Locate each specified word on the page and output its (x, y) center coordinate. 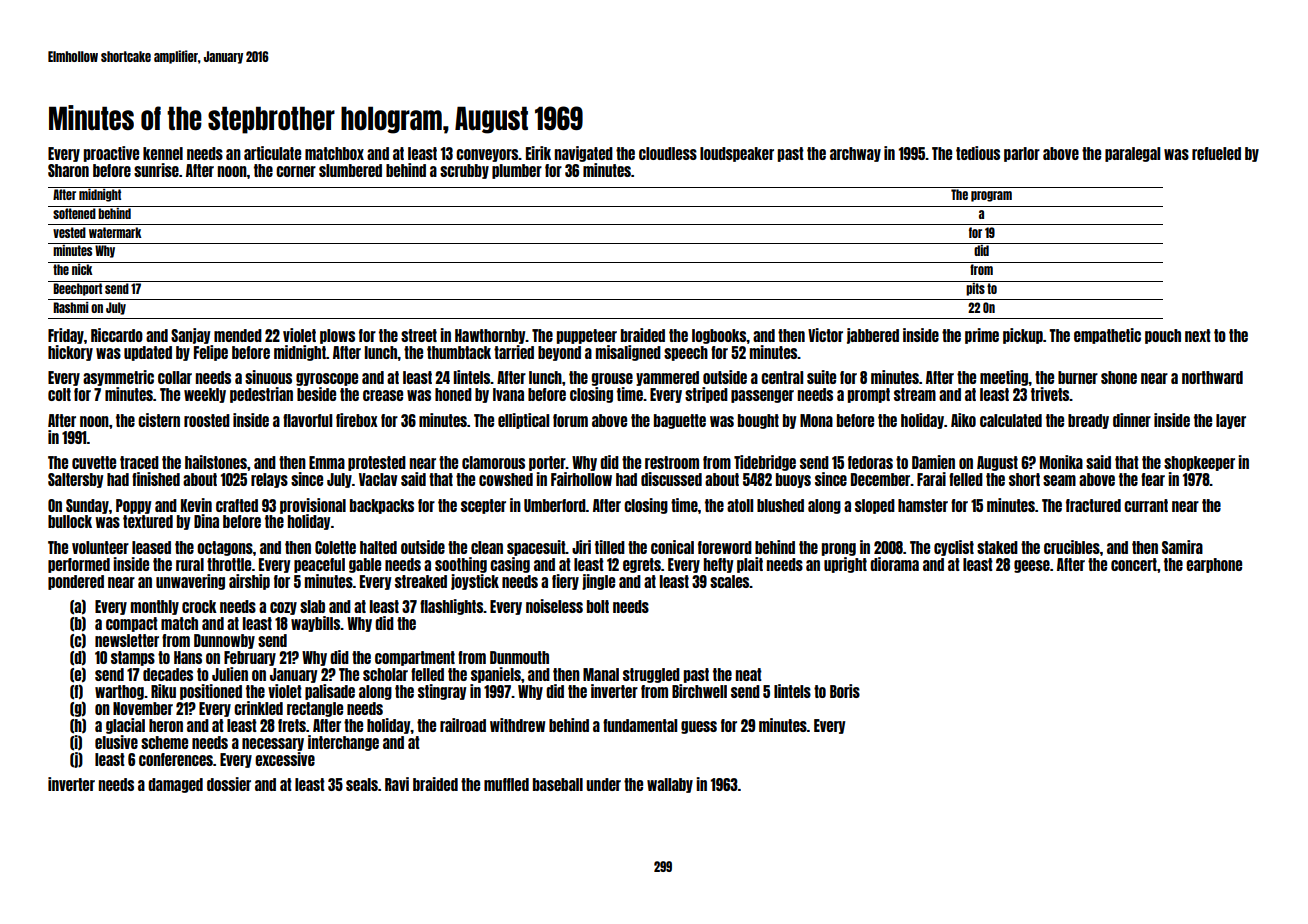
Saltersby (76, 480)
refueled (1216, 153)
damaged (175, 785)
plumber (517, 171)
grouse (612, 379)
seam (1059, 480)
